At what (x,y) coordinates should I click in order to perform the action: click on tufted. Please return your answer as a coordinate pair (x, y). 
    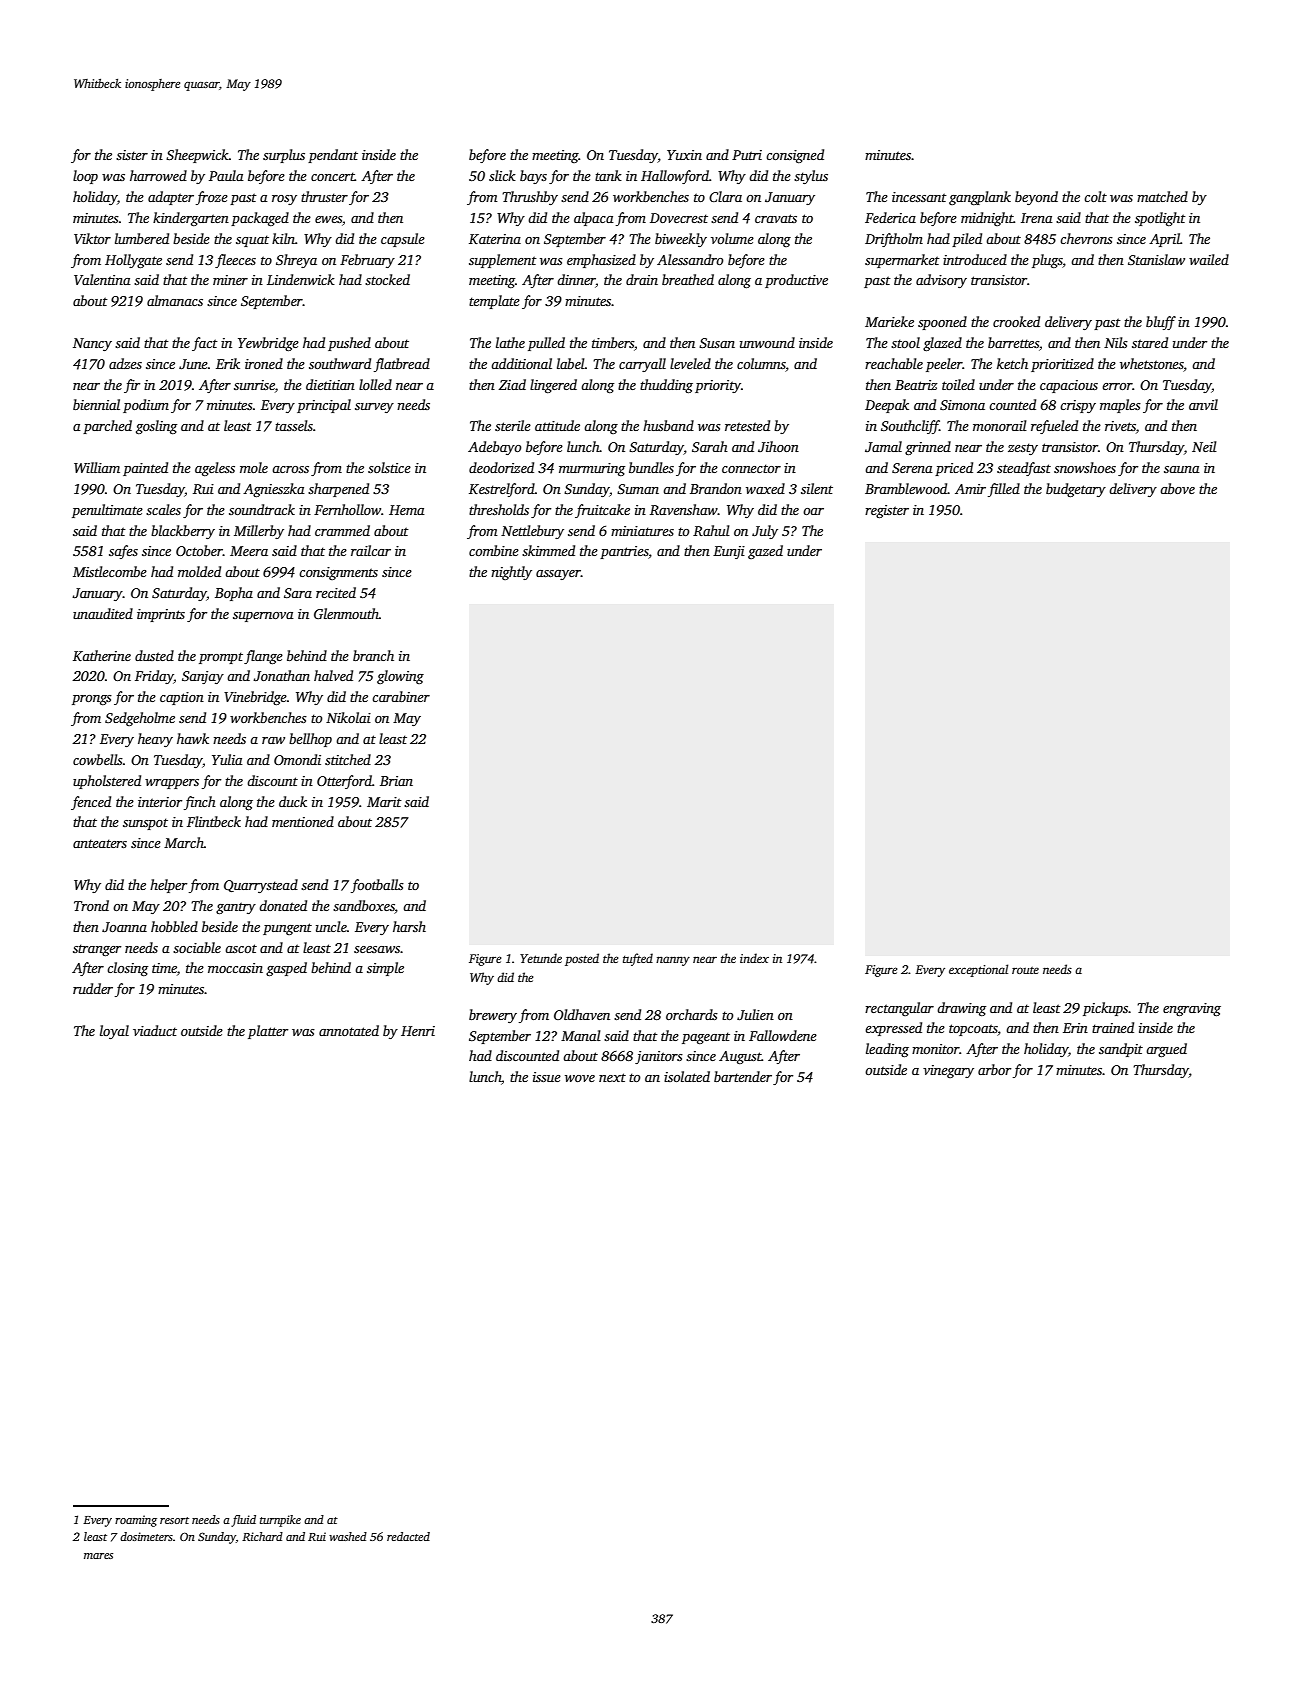
    Looking at the image, I should click on (638, 959).
